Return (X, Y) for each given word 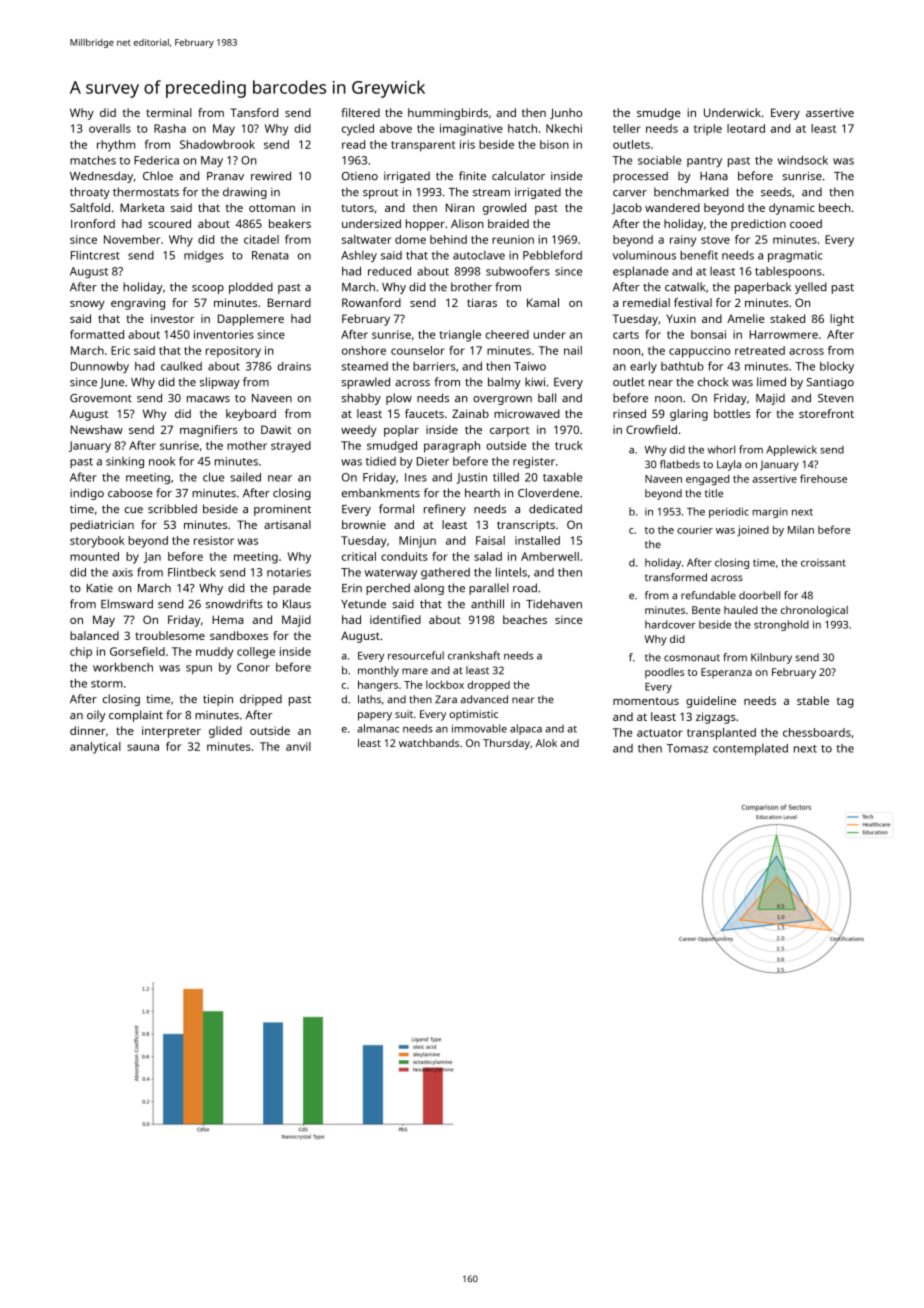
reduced (389, 271)
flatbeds (680, 464)
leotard (746, 128)
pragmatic (795, 256)
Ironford (93, 223)
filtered (360, 112)
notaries (289, 572)
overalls (110, 128)
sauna (143, 747)
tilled (506, 477)
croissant (823, 563)
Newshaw (97, 429)
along (429, 589)
